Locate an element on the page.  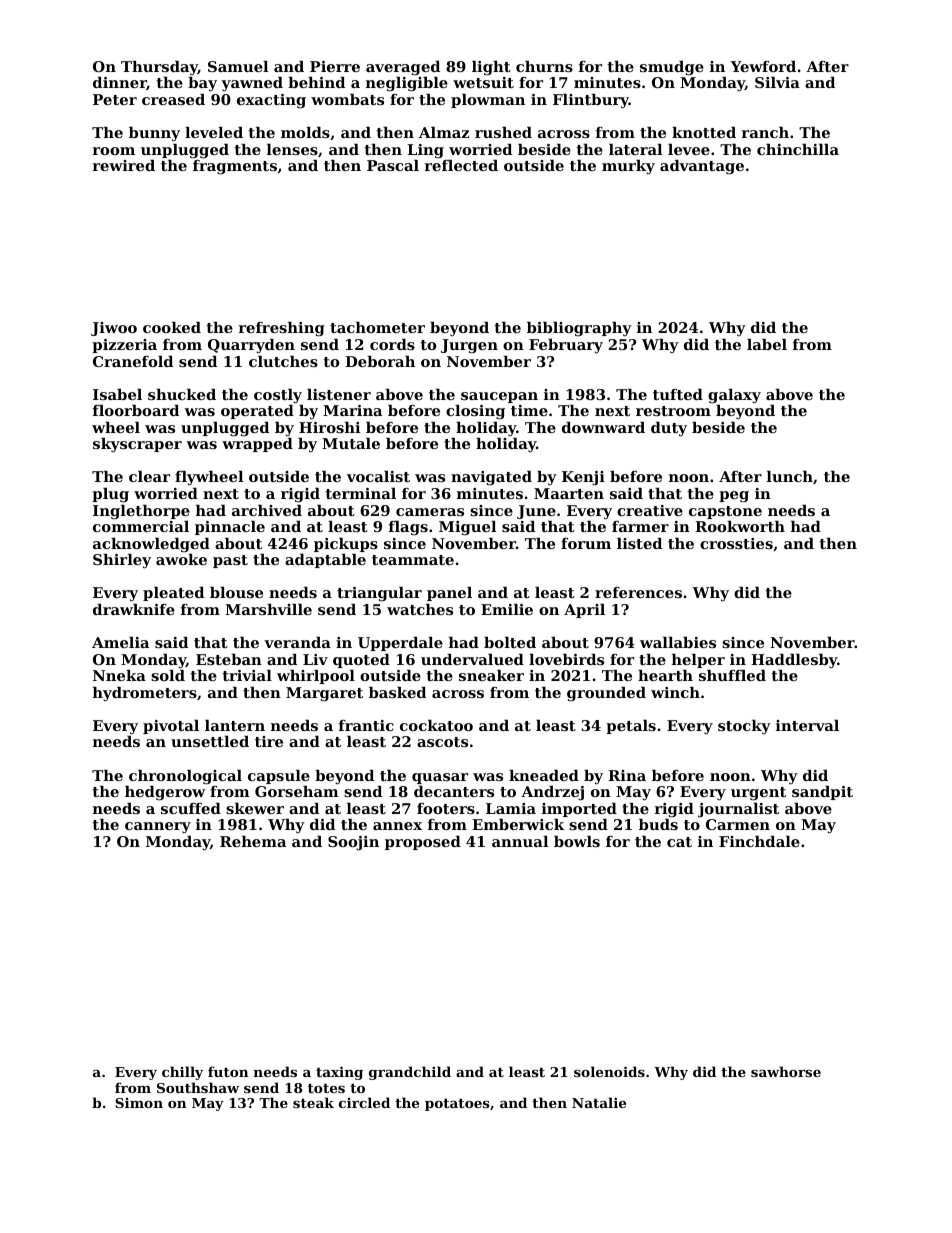
lenses is located at coordinates (292, 149).
